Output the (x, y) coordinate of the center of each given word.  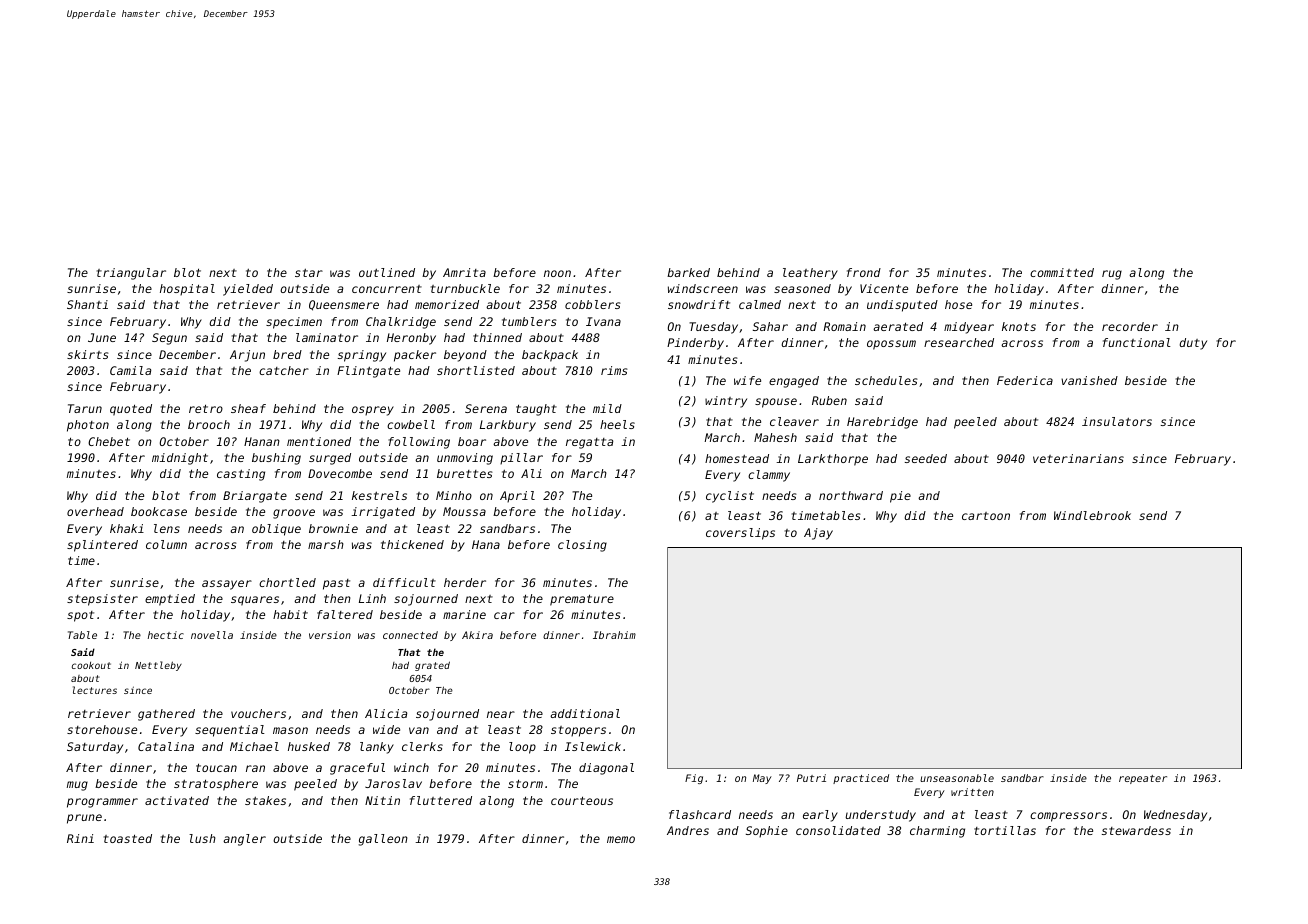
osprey (373, 411)
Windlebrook (1092, 515)
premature (582, 600)
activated (177, 800)
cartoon (986, 516)
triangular (131, 274)
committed (1062, 272)
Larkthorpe (833, 460)
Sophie (767, 832)
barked (688, 272)
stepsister (102, 600)
